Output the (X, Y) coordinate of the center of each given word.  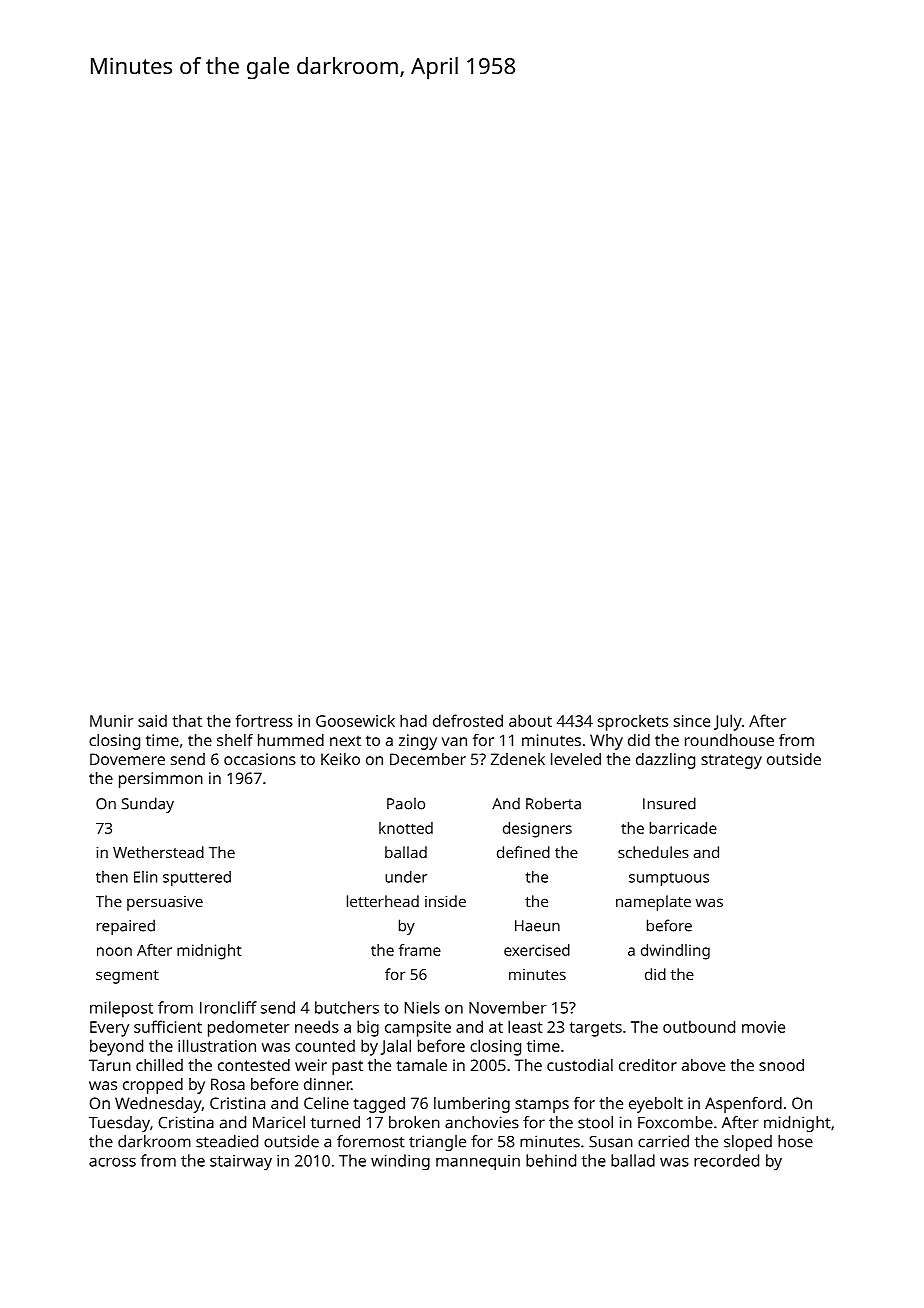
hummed (291, 740)
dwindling (675, 952)
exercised (537, 950)
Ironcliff (228, 1007)
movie (763, 1027)
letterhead (383, 901)
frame (420, 950)
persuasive (165, 903)
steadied (227, 1141)
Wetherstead (158, 852)
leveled (576, 759)
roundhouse (729, 740)
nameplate (653, 903)
